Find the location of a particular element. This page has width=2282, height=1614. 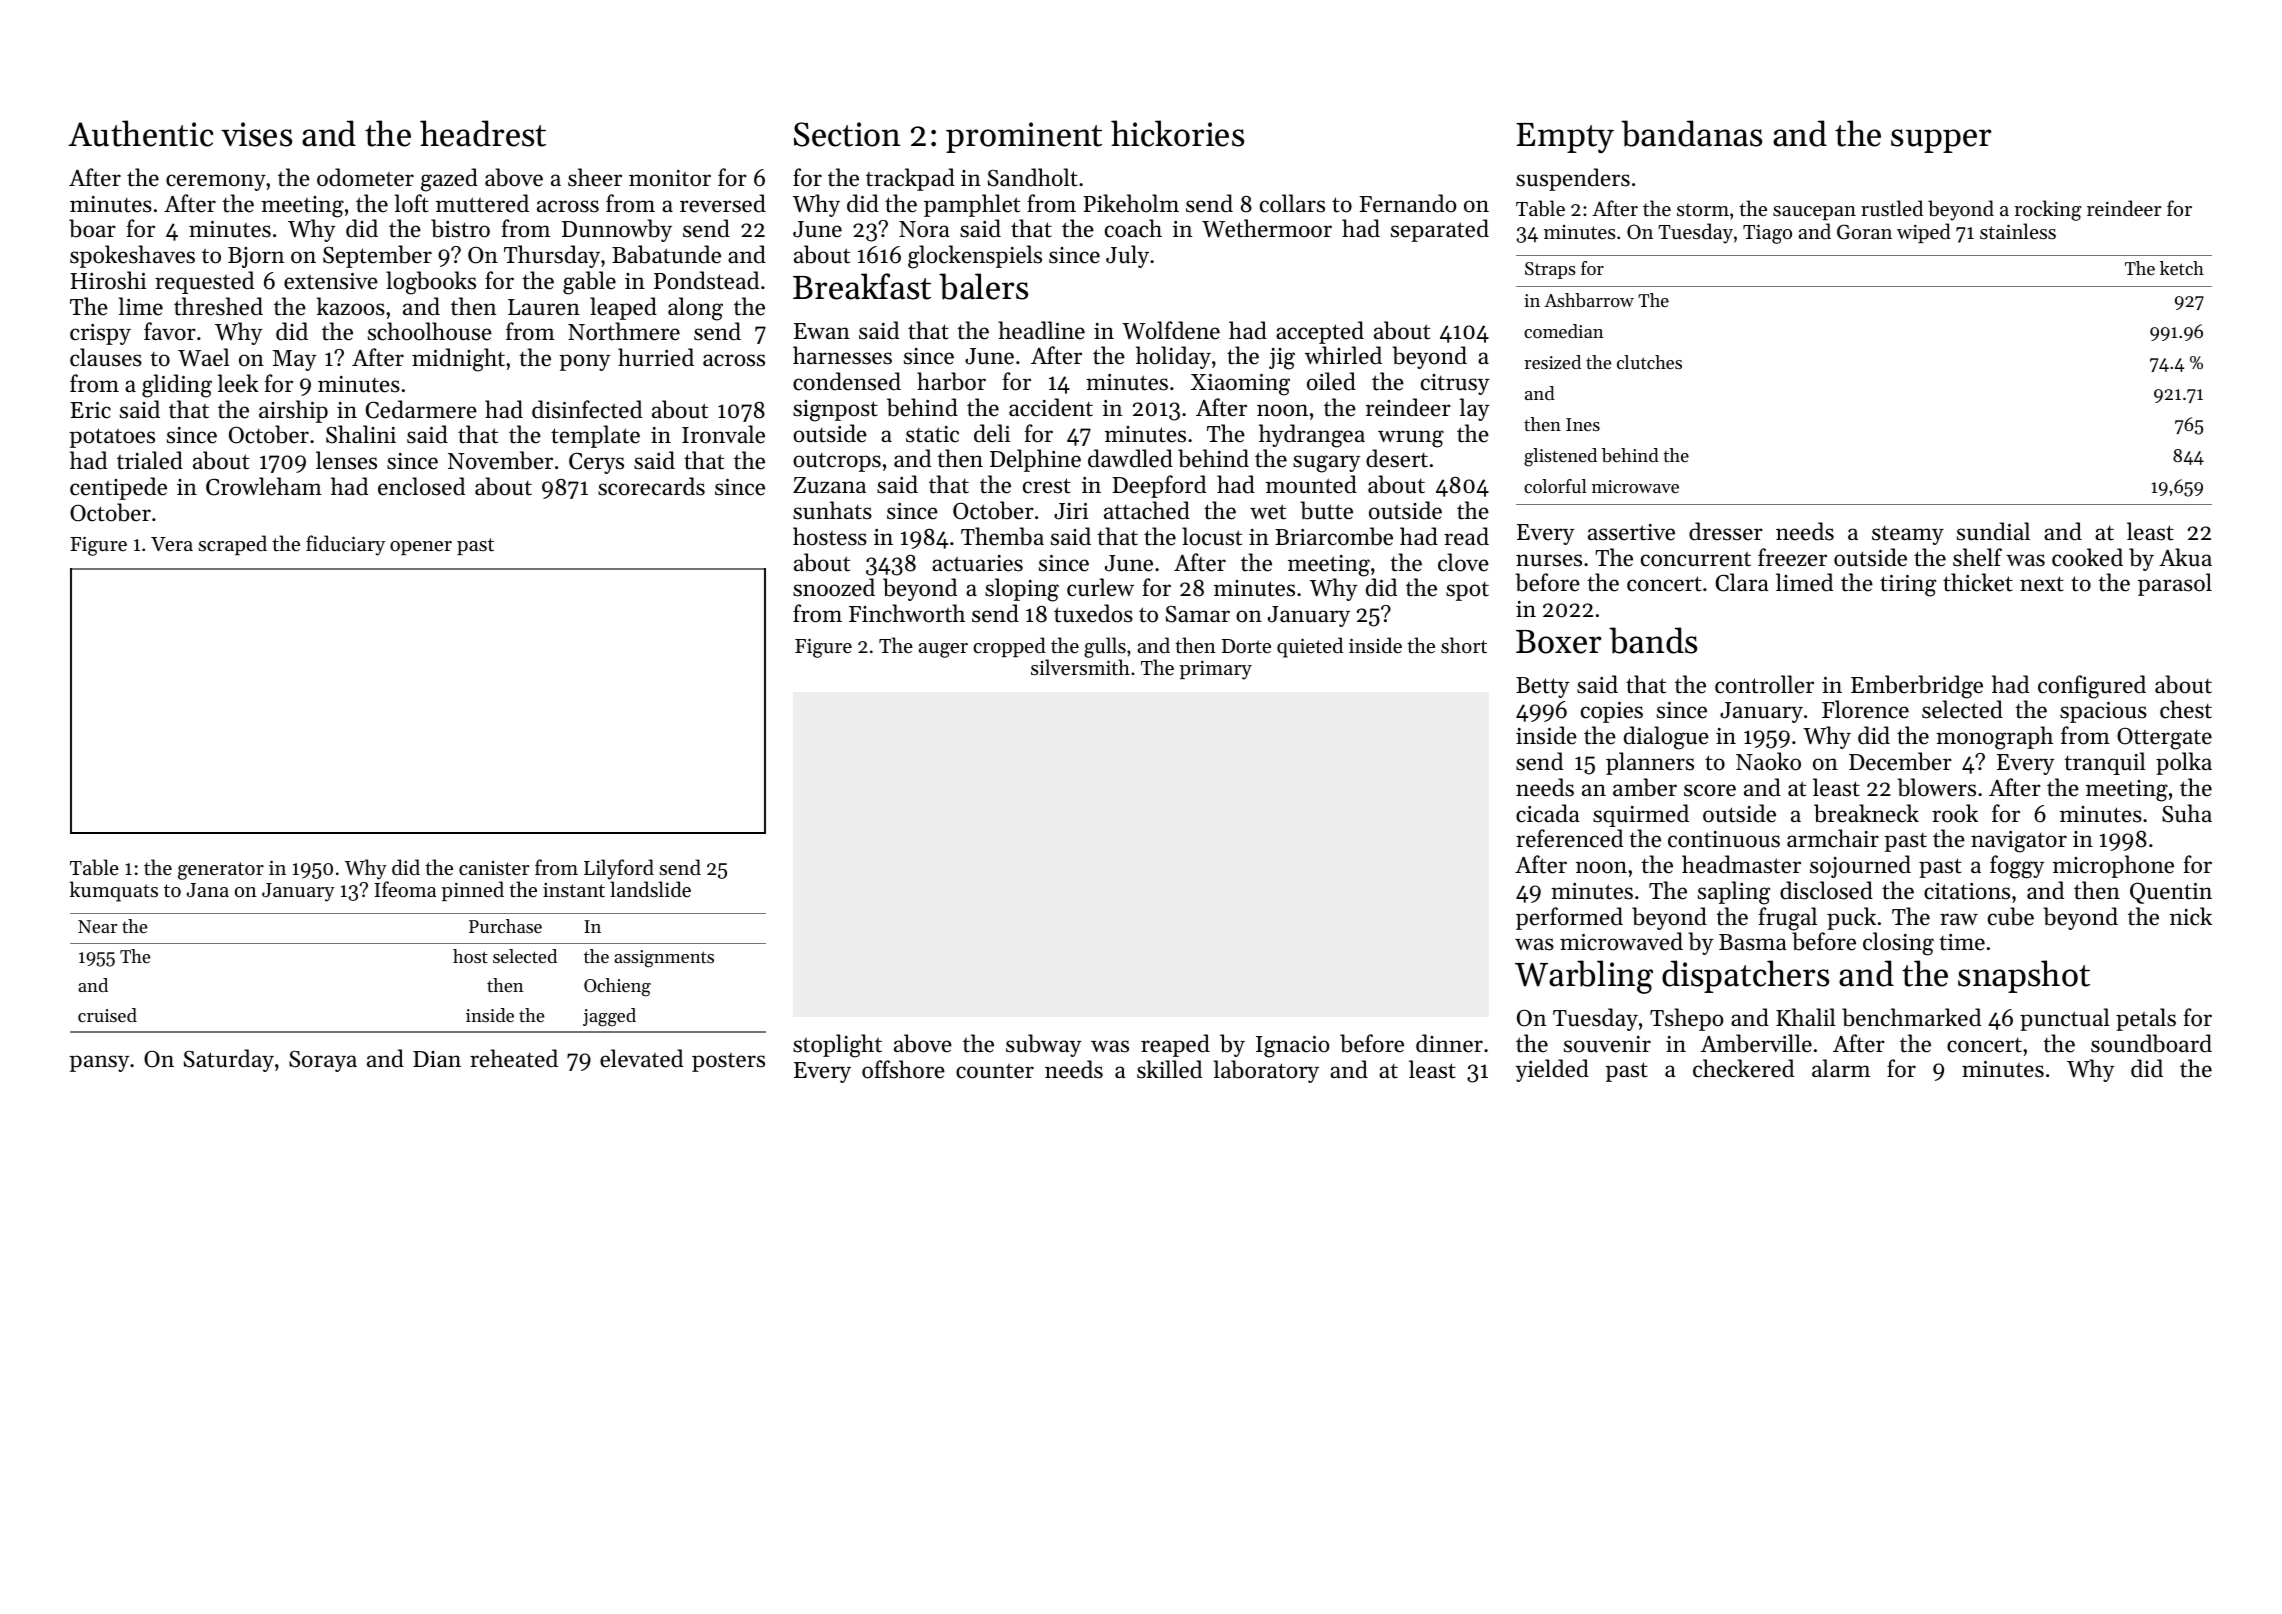

ketch is located at coordinates (2182, 268).
